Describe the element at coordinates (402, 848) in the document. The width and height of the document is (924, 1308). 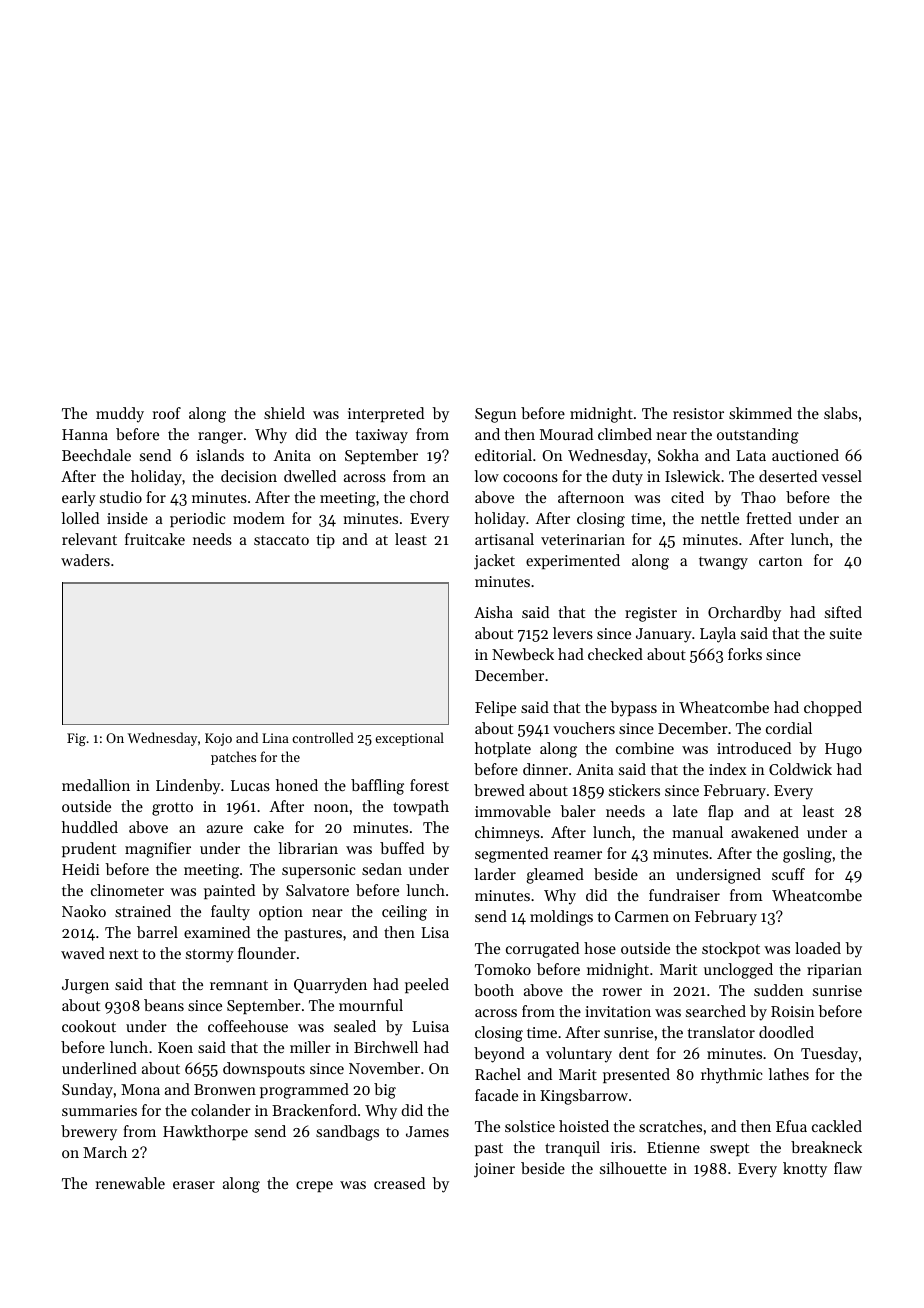
I see `buffed` at that location.
